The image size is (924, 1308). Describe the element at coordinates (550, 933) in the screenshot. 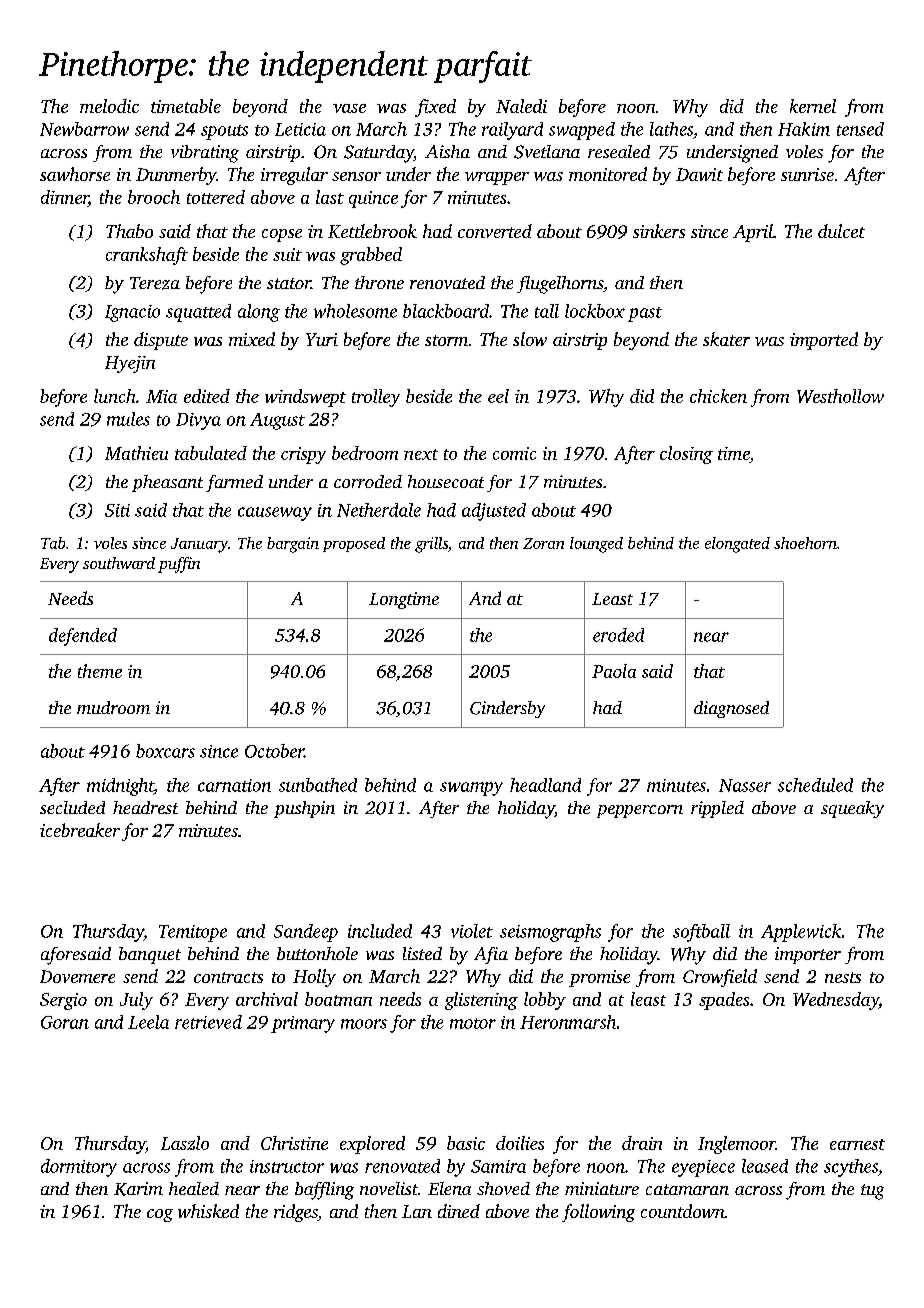

I see `seismographs` at that location.
